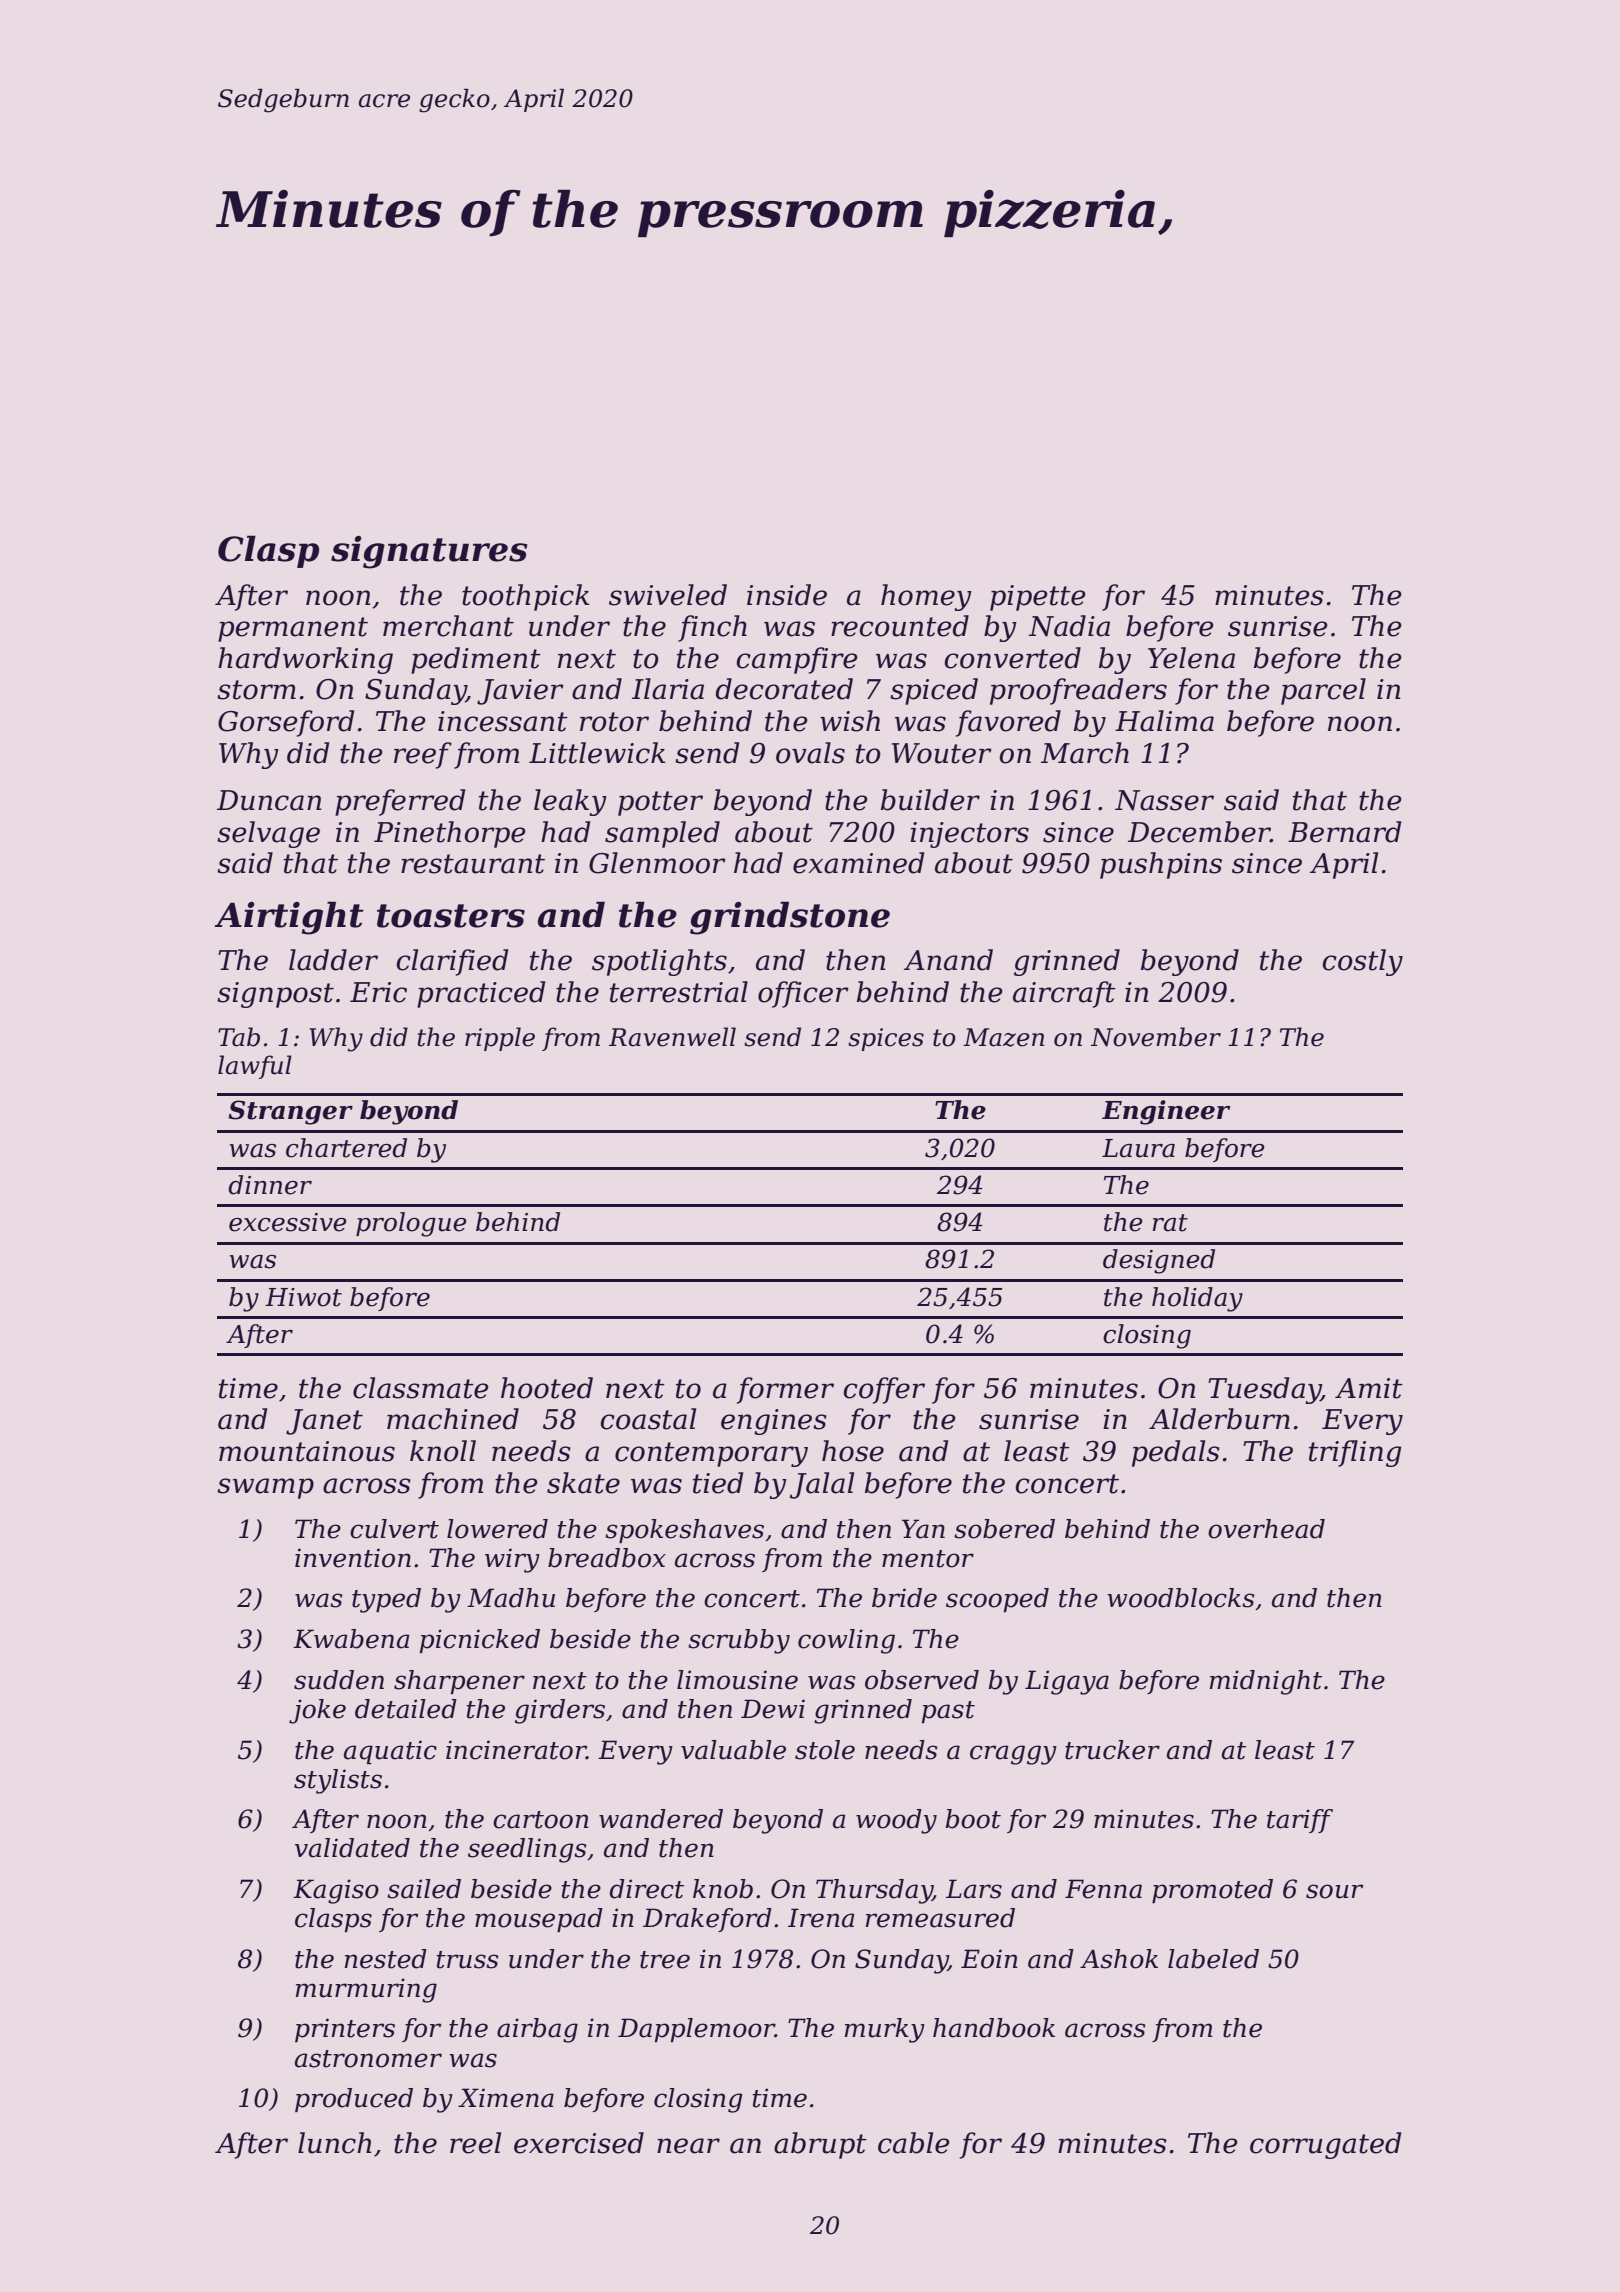 Image resolution: width=1620 pixels, height=2292 pixels. What do you see at coordinates (475, 2143) in the image?
I see `reel` at bounding box center [475, 2143].
